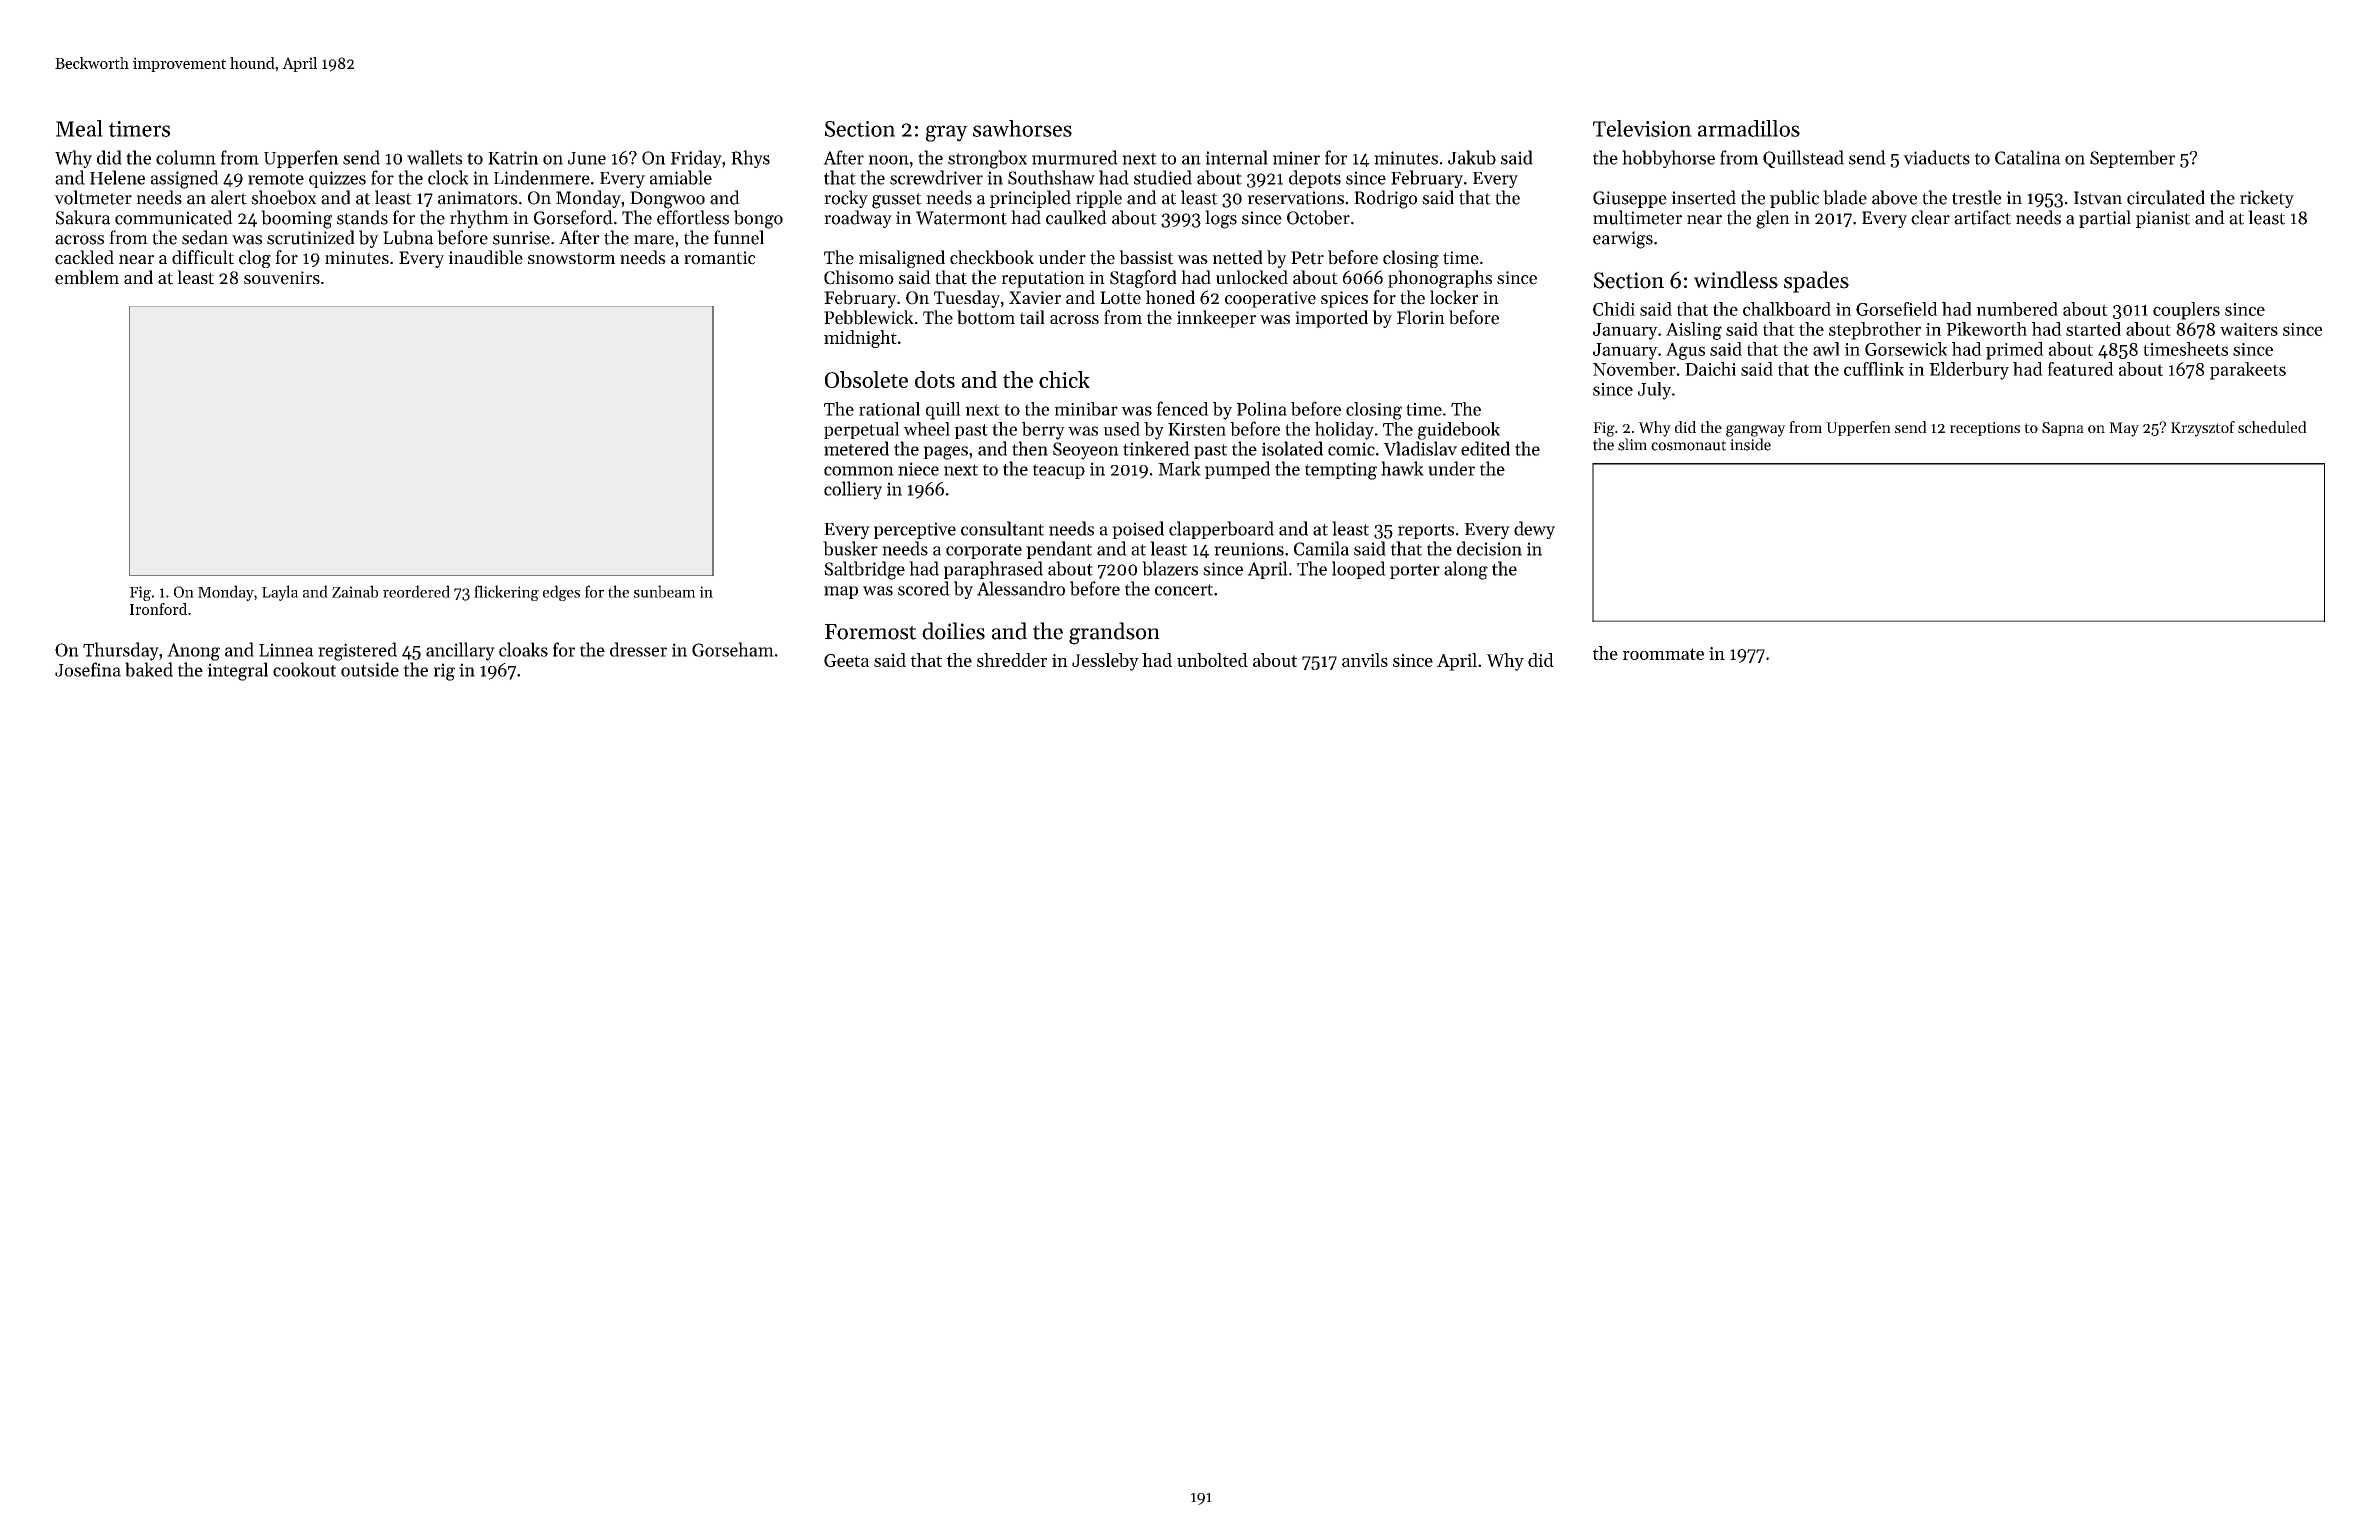 The width and height of the screenshot is (2380, 1540). Describe the element at coordinates (1341, 471) in the screenshot. I see `tempting` at that location.
